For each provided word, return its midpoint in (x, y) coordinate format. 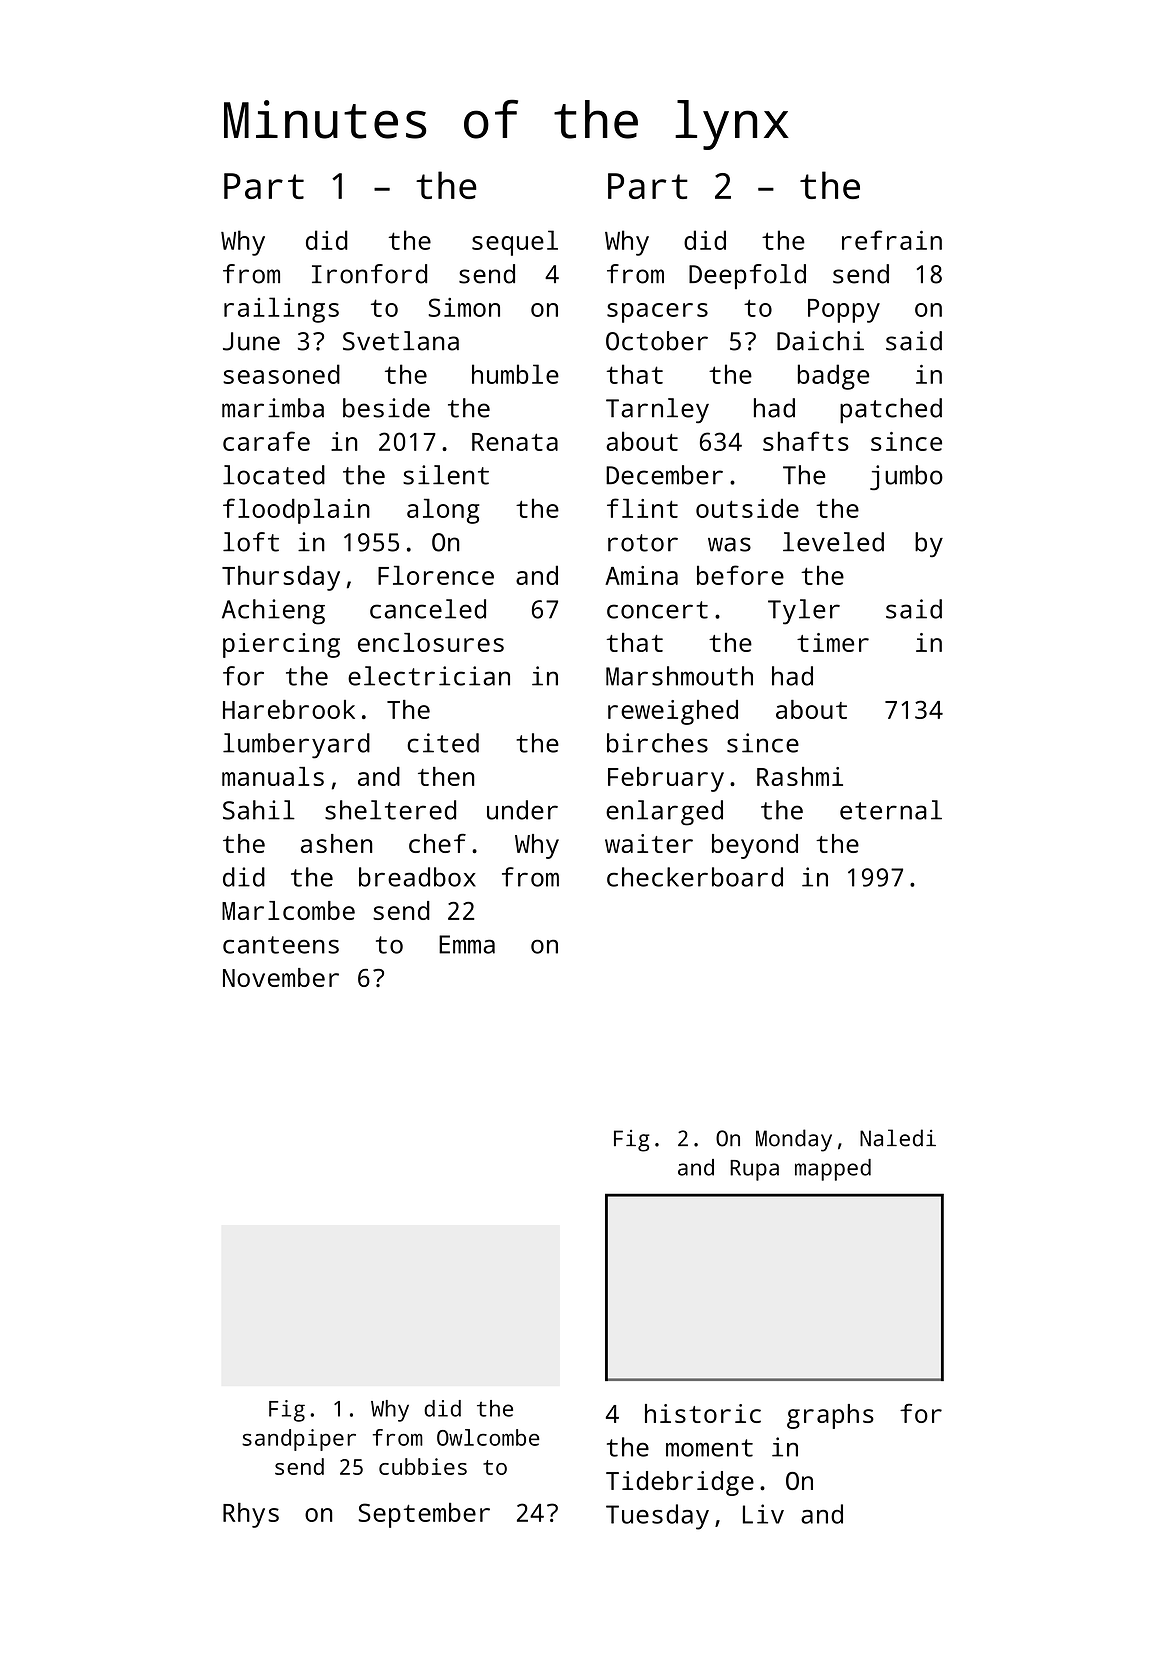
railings (281, 310)
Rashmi (800, 776)
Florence (436, 575)
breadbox (417, 877)
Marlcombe (288, 910)
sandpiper (299, 1440)
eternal (891, 810)
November (281, 977)
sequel (515, 243)
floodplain (296, 511)
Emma (467, 944)
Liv (763, 1514)
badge (833, 377)
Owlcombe (488, 1437)
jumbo (906, 477)
